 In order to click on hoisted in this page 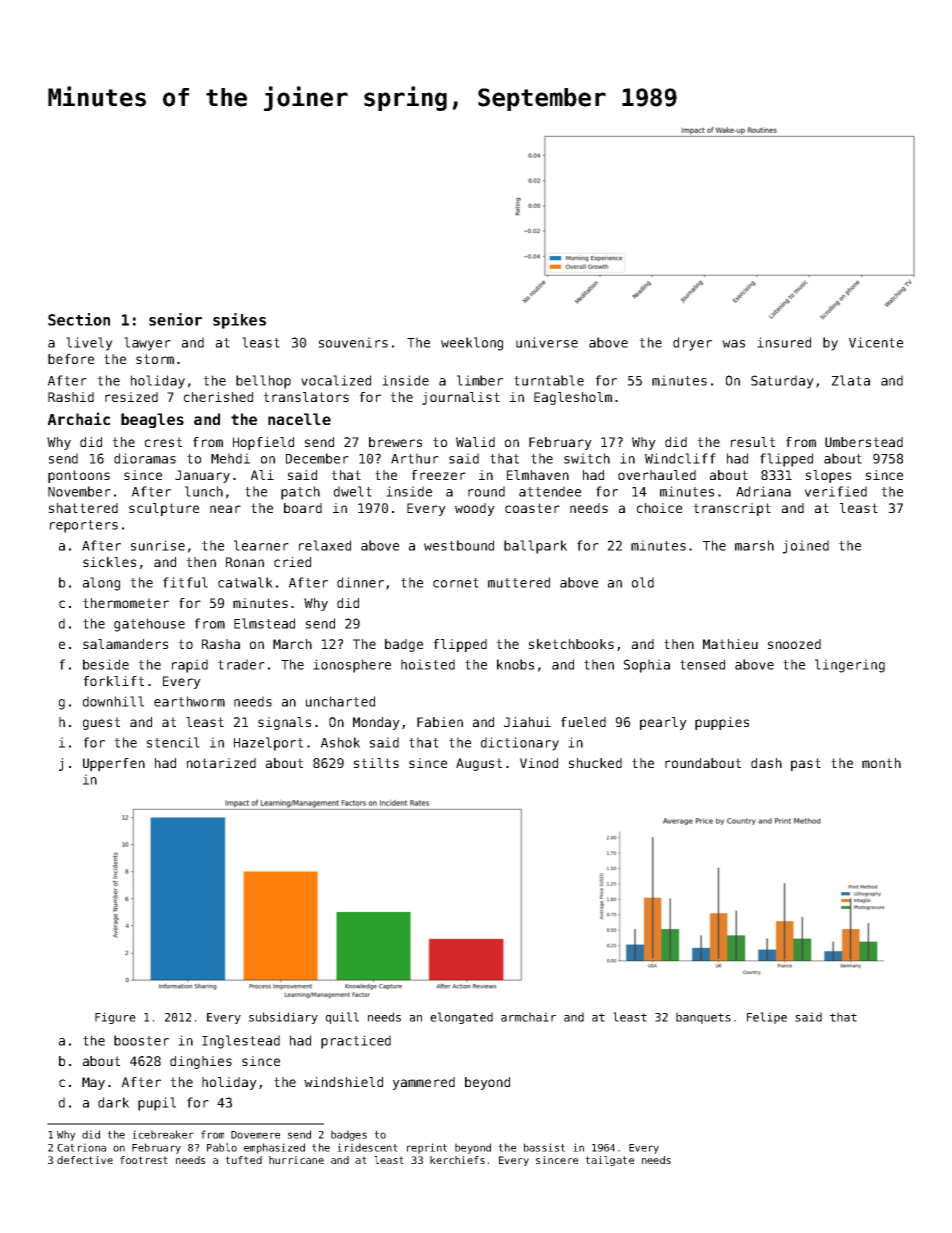, I will do `click(428, 664)`.
